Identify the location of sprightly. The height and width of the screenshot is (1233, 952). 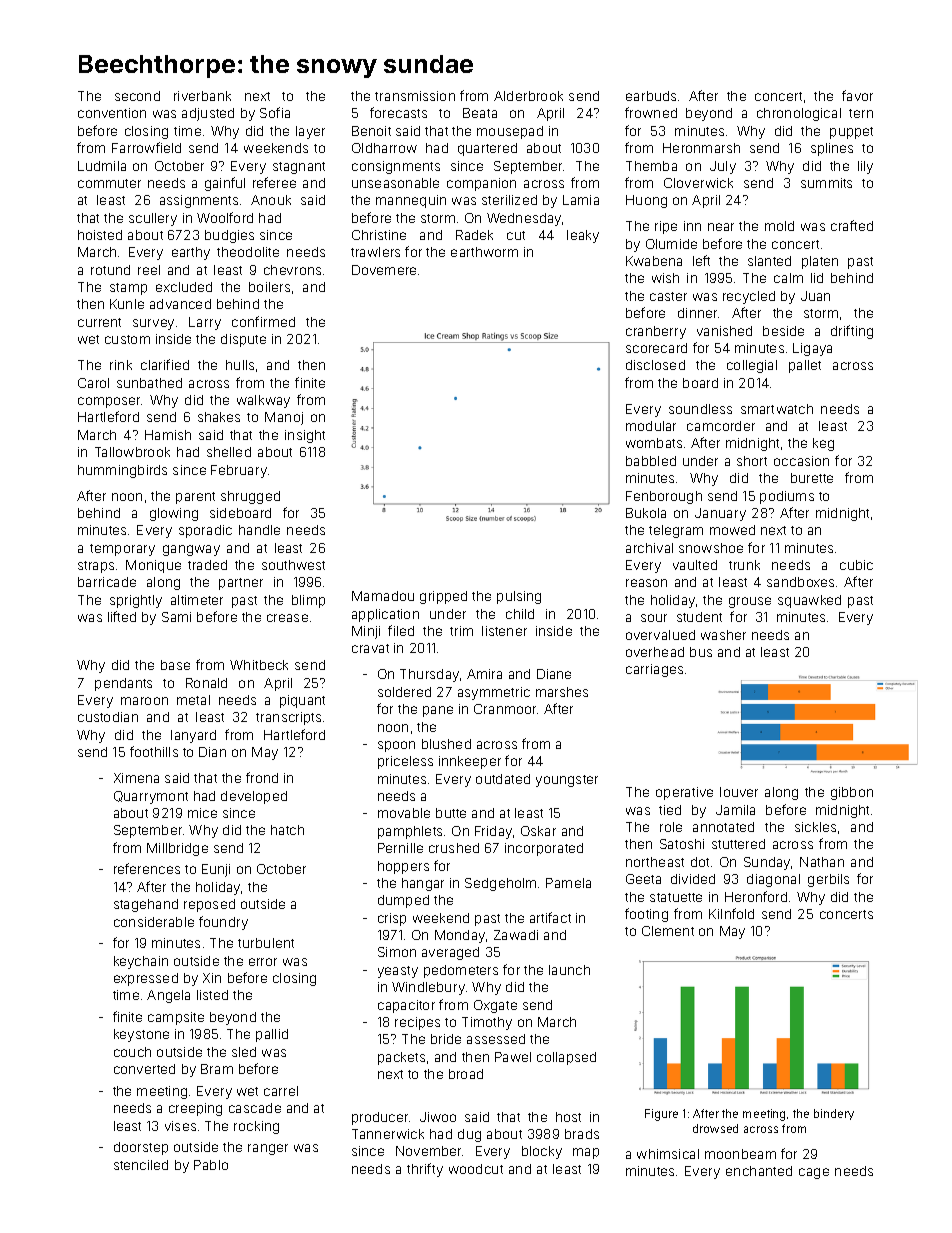
(136, 601).
